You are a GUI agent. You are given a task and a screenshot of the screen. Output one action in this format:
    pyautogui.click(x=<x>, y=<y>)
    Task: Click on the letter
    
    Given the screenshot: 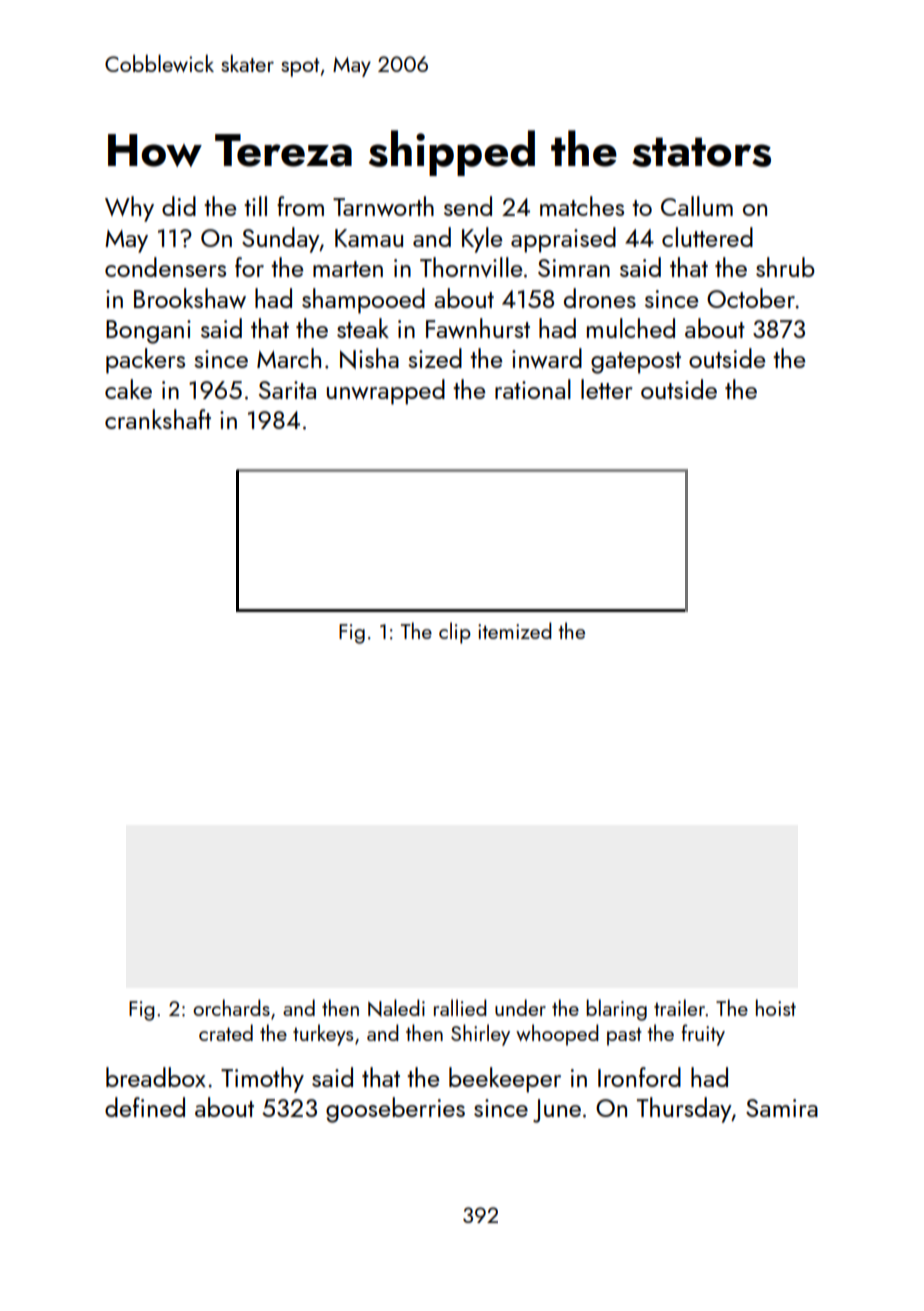 What is the action you would take?
    pyautogui.click(x=607, y=389)
